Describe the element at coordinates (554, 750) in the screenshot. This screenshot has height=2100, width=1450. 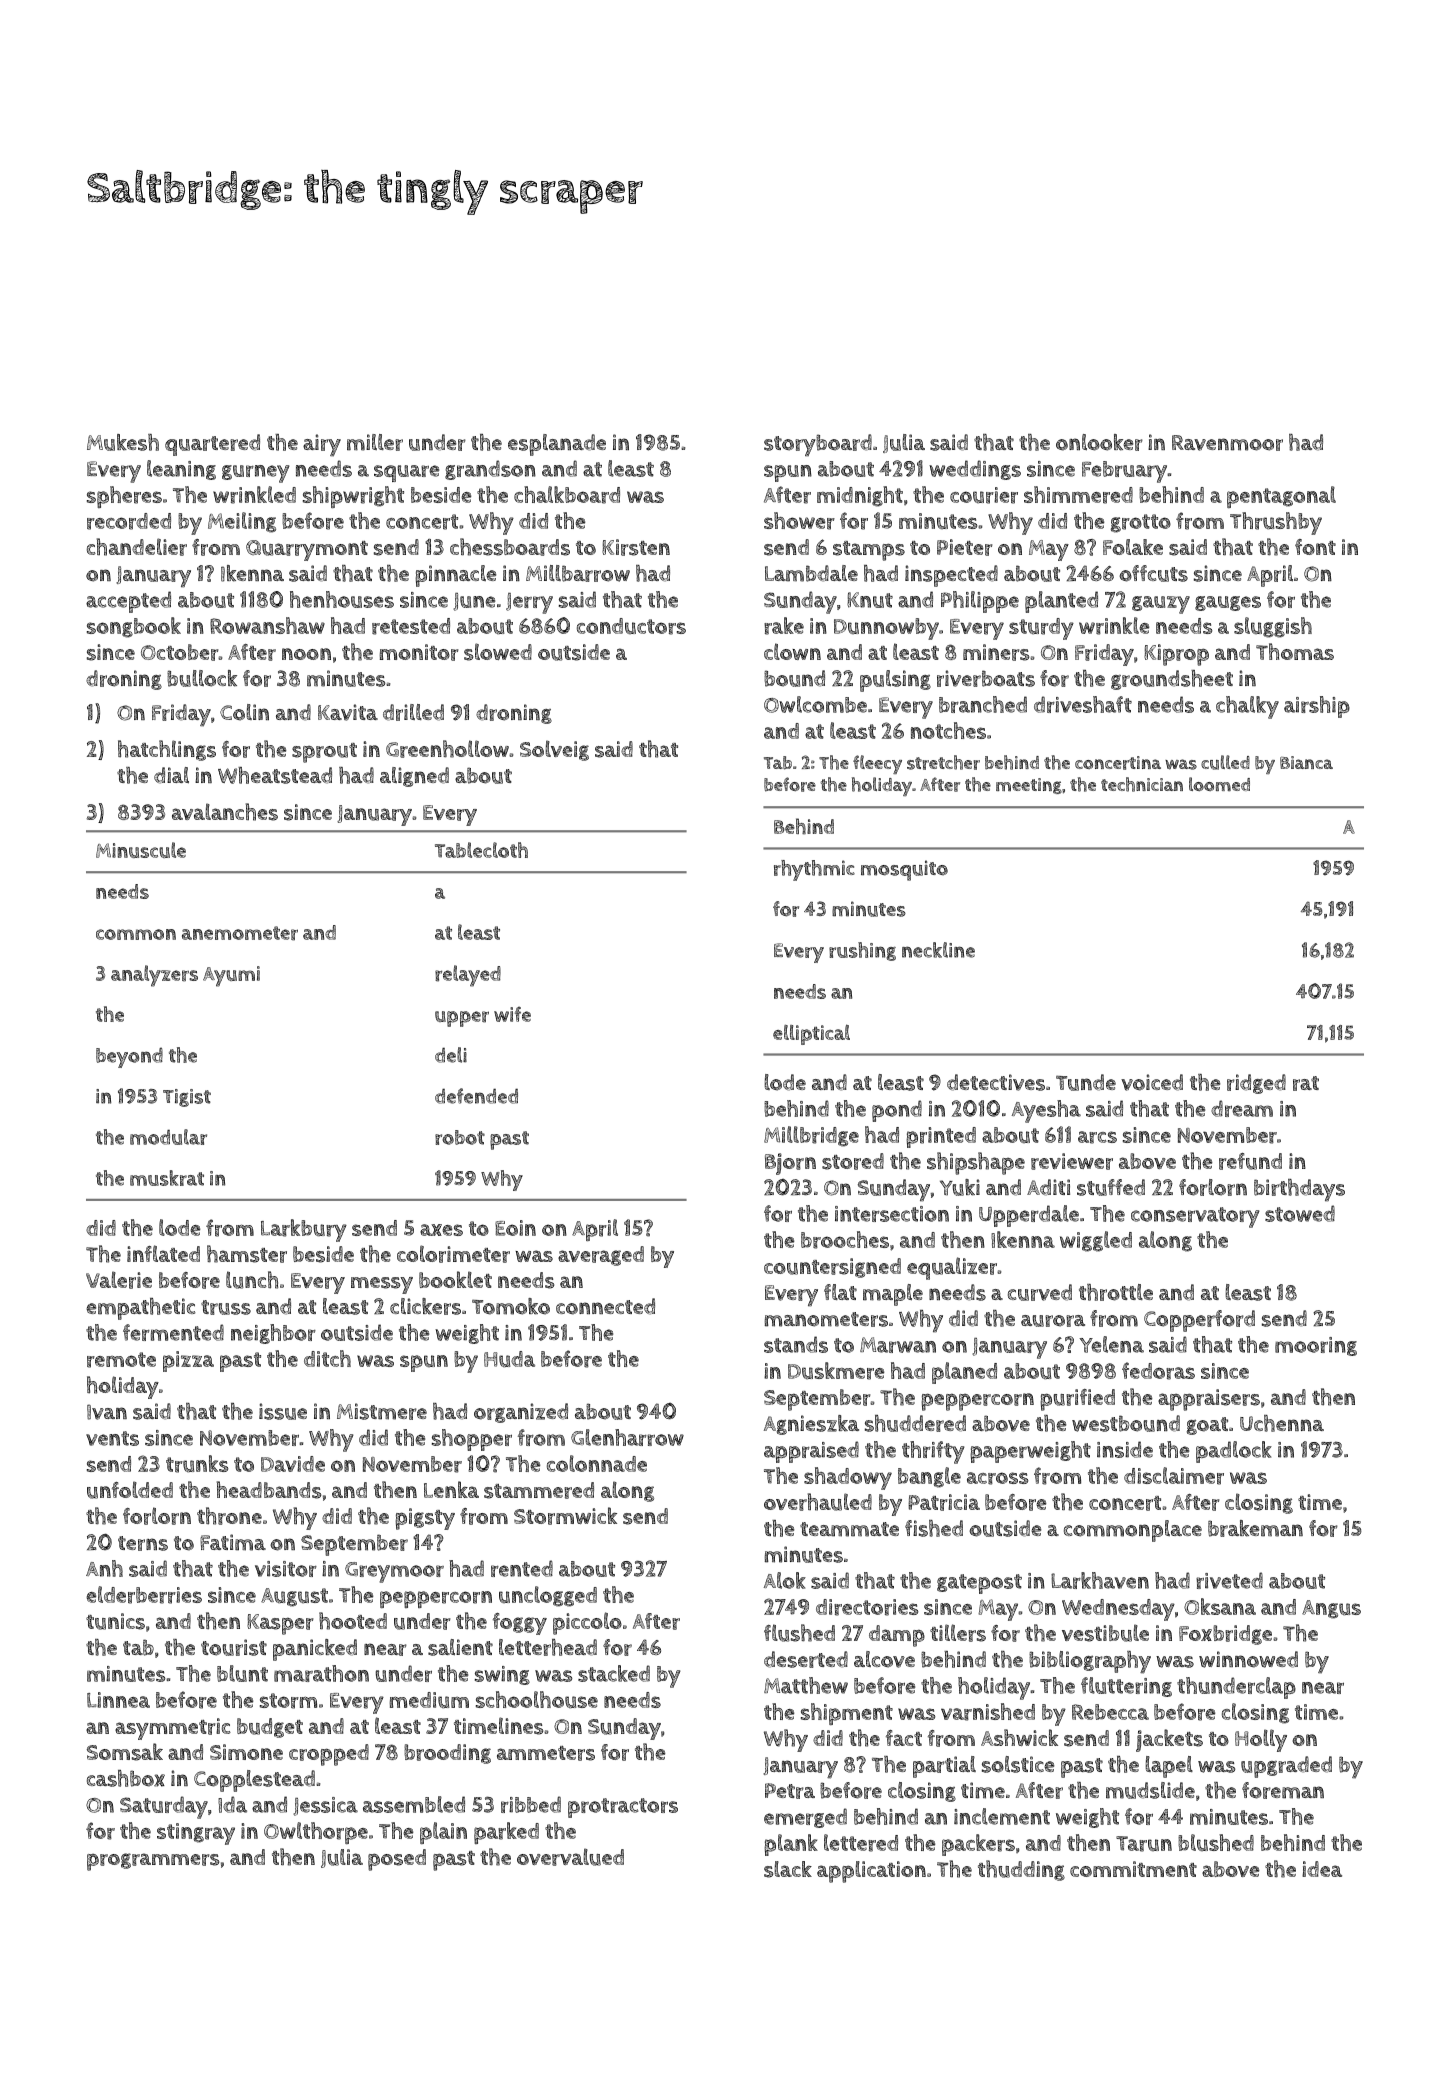
I see `Solveig` at that location.
